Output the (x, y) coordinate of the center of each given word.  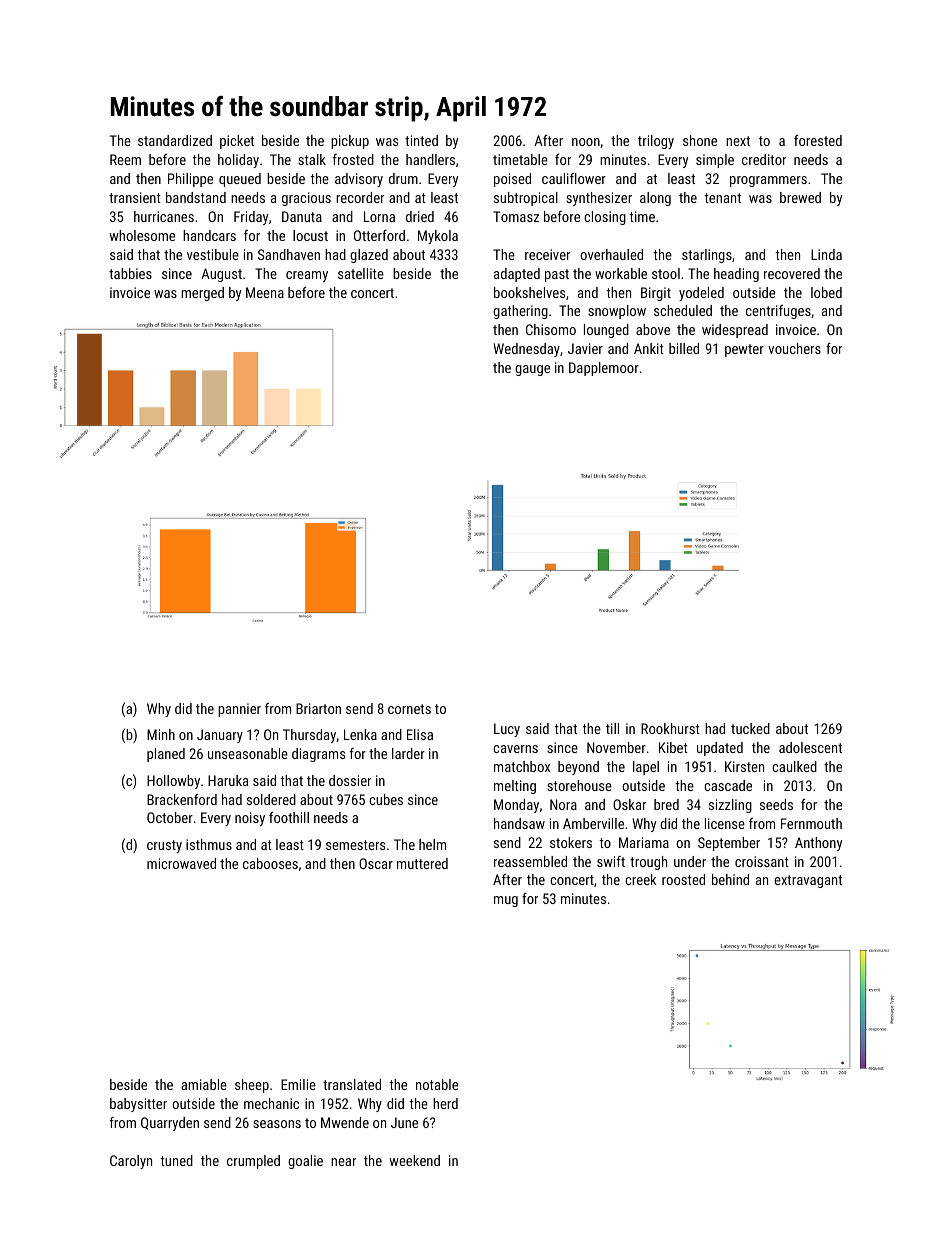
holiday (238, 161)
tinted (421, 140)
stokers (571, 842)
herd (445, 1103)
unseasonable (248, 753)
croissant (762, 861)
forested (818, 140)
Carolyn (131, 1162)
